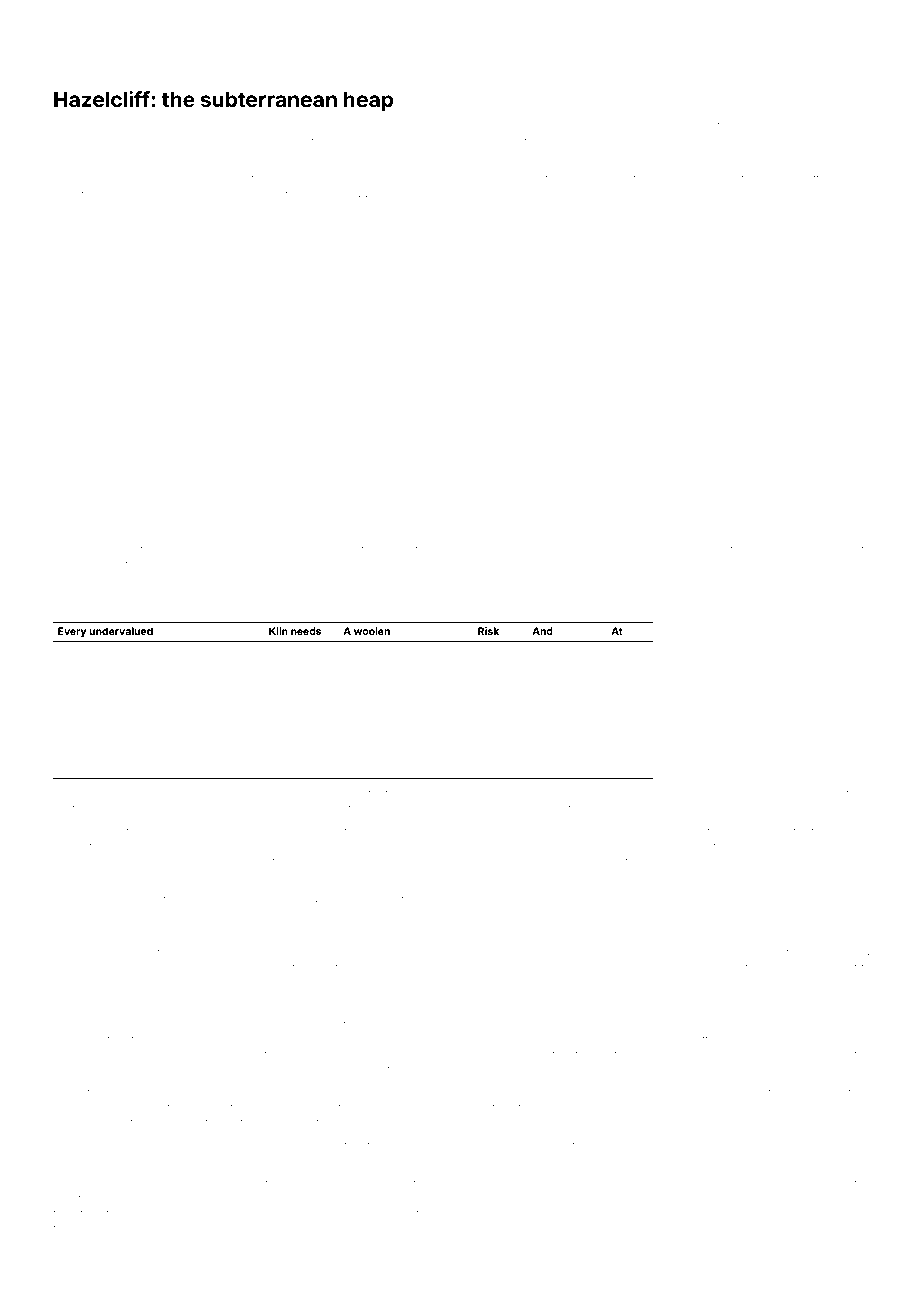  What do you see at coordinates (217, 1039) in the page?
I see `Somsak` at bounding box center [217, 1039].
